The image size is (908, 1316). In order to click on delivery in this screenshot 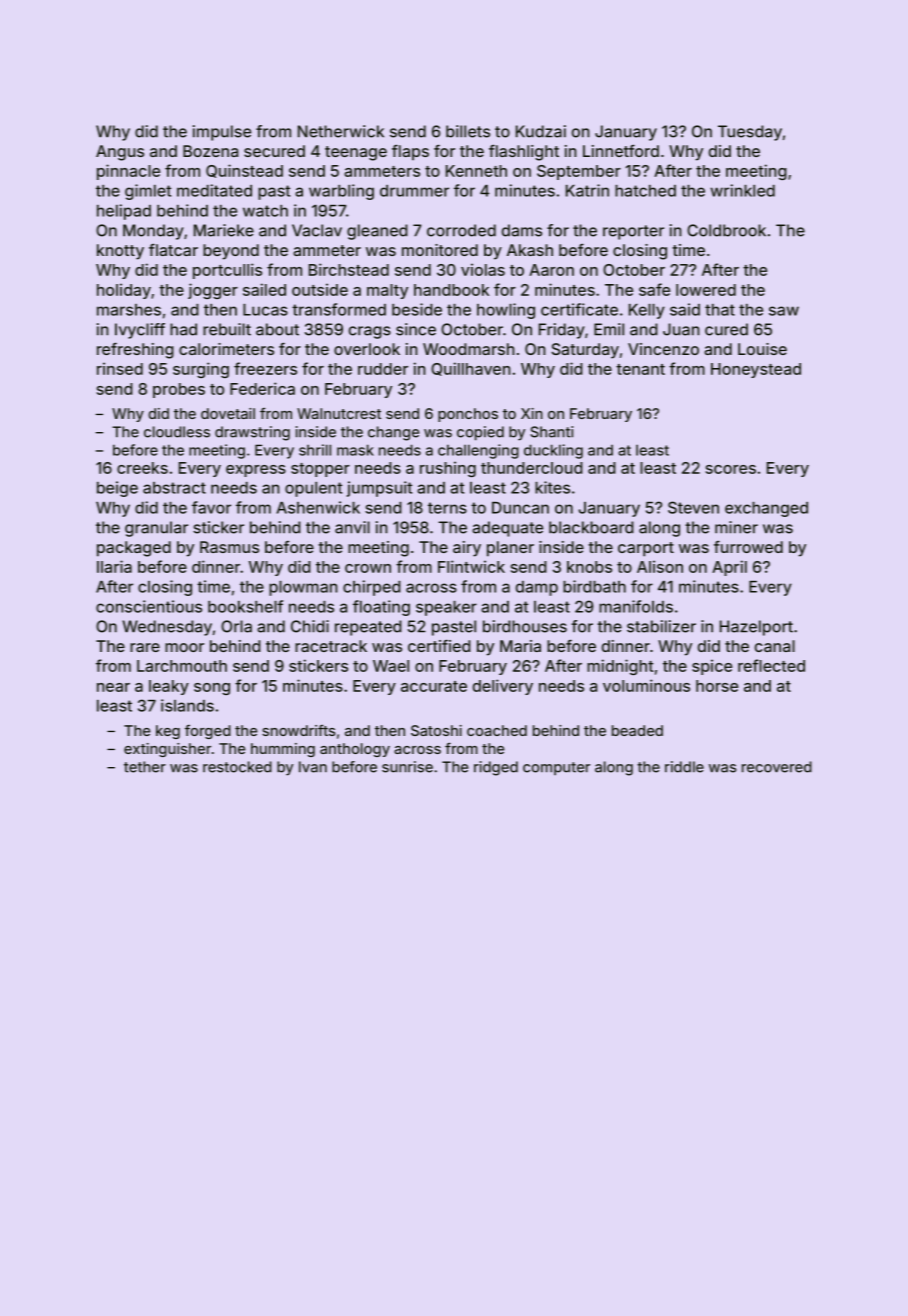, I will do `click(503, 687)`.
